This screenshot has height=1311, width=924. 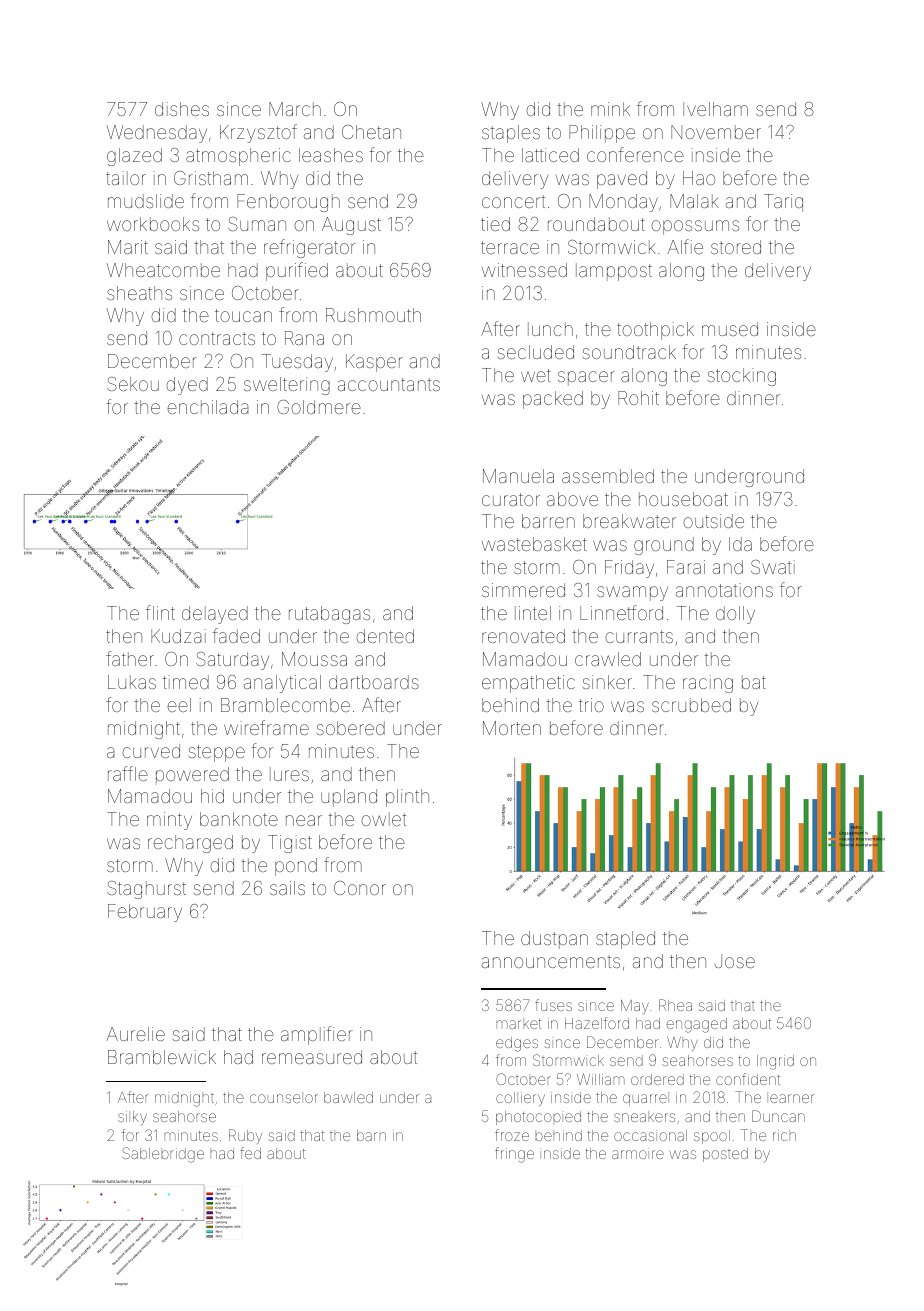 What do you see at coordinates (655, 331) in the screenshot?
I see `toothpick` at bounding box center [655, 331].
